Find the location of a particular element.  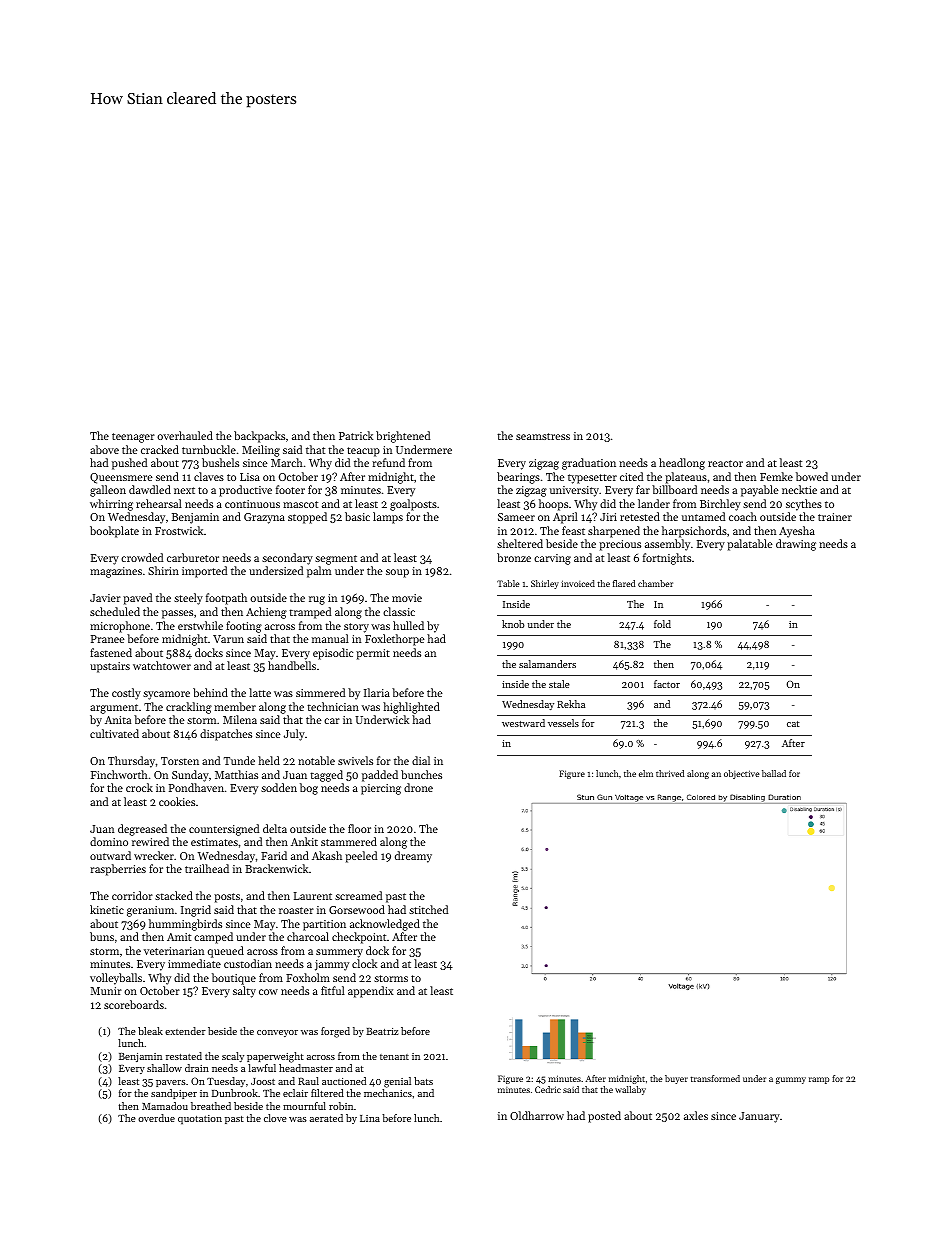

Patrick is located at coordinates (356, 435).
